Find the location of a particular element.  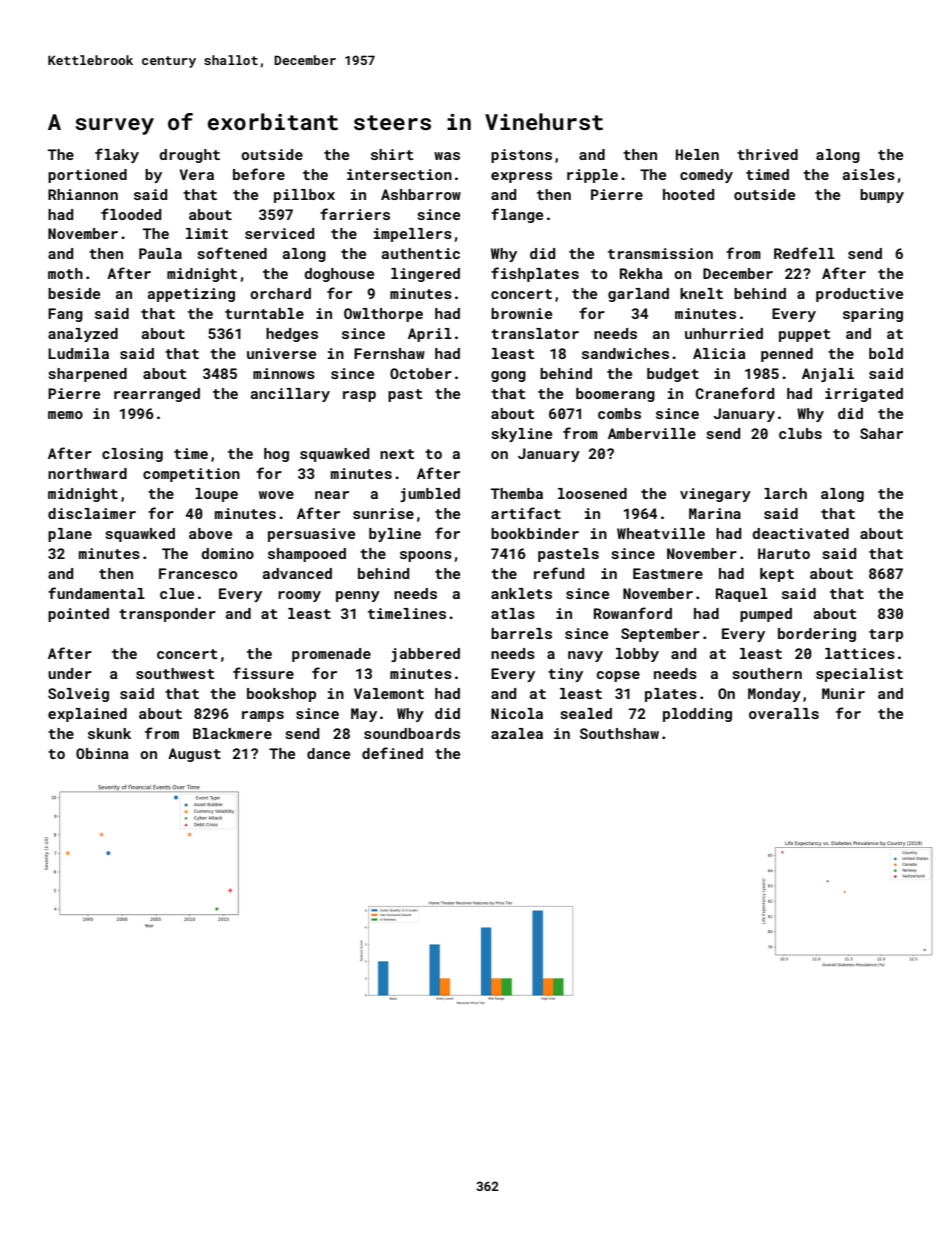

flaky is located at coordinates (117, 155).
